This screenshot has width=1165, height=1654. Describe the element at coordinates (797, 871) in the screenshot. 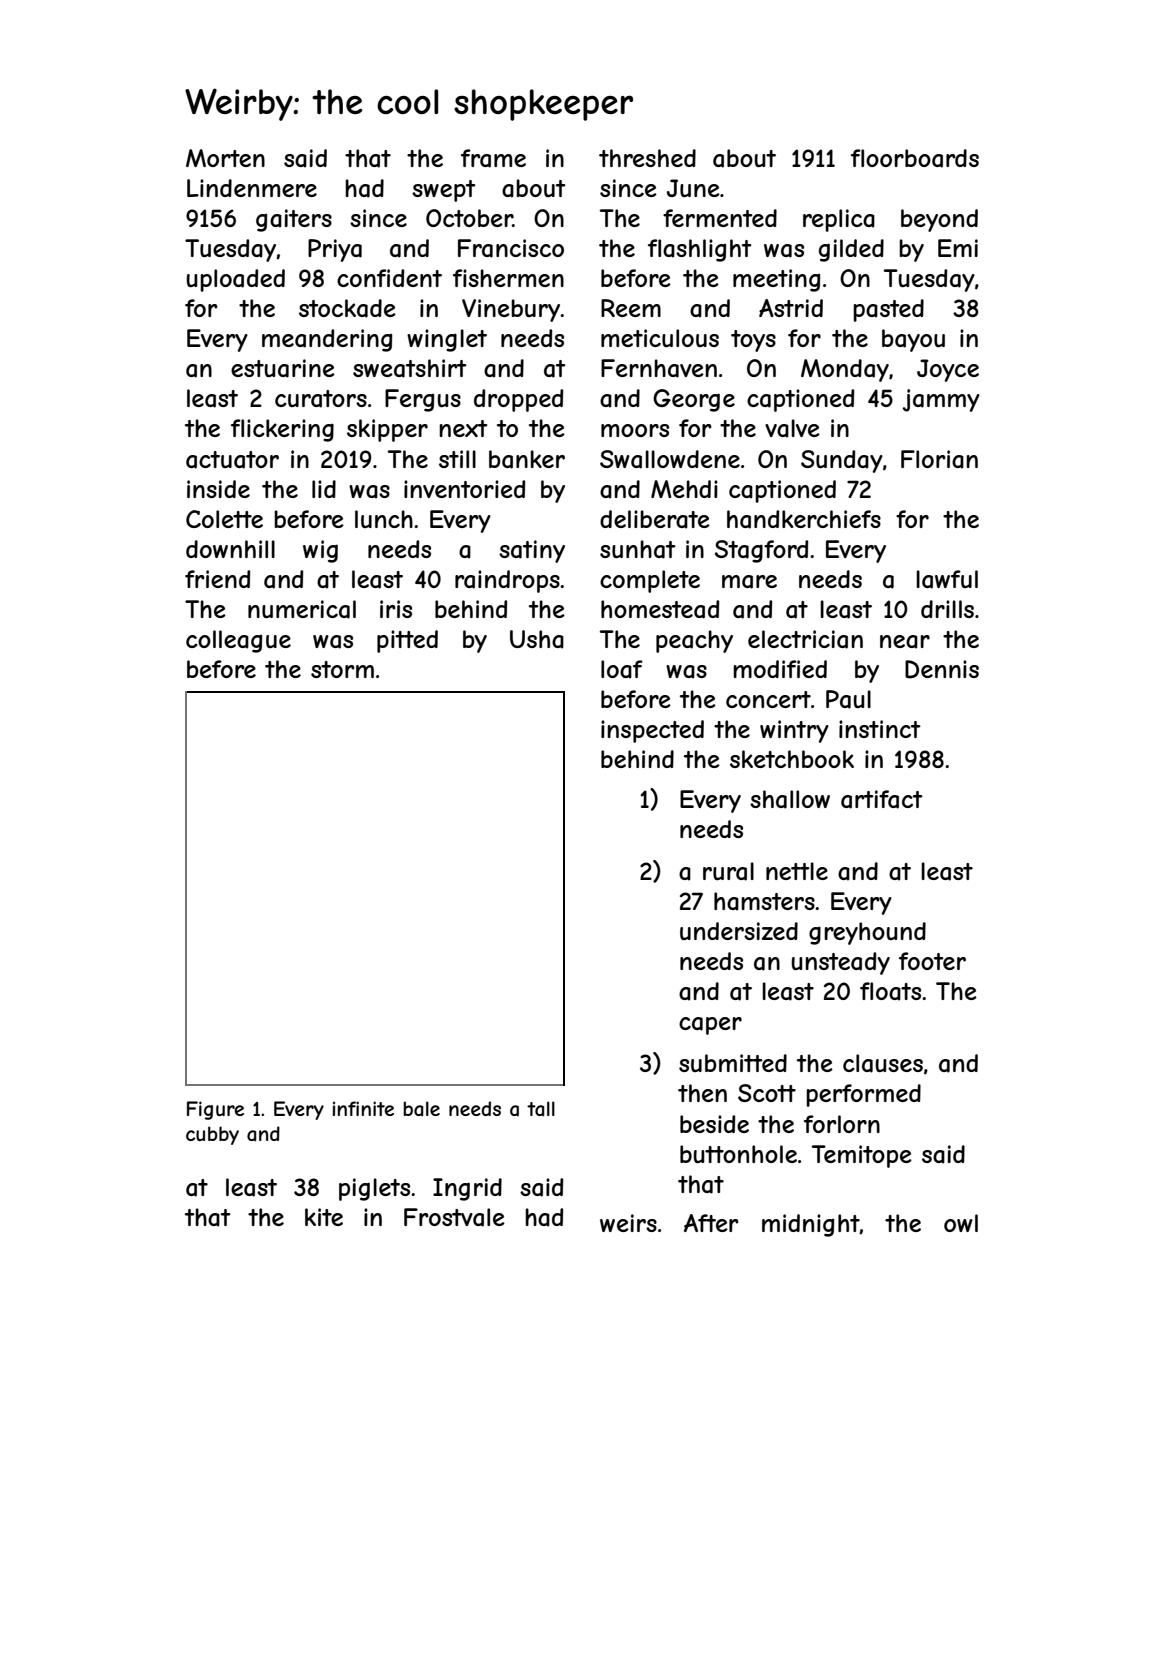

I see `nettle` at that location.
